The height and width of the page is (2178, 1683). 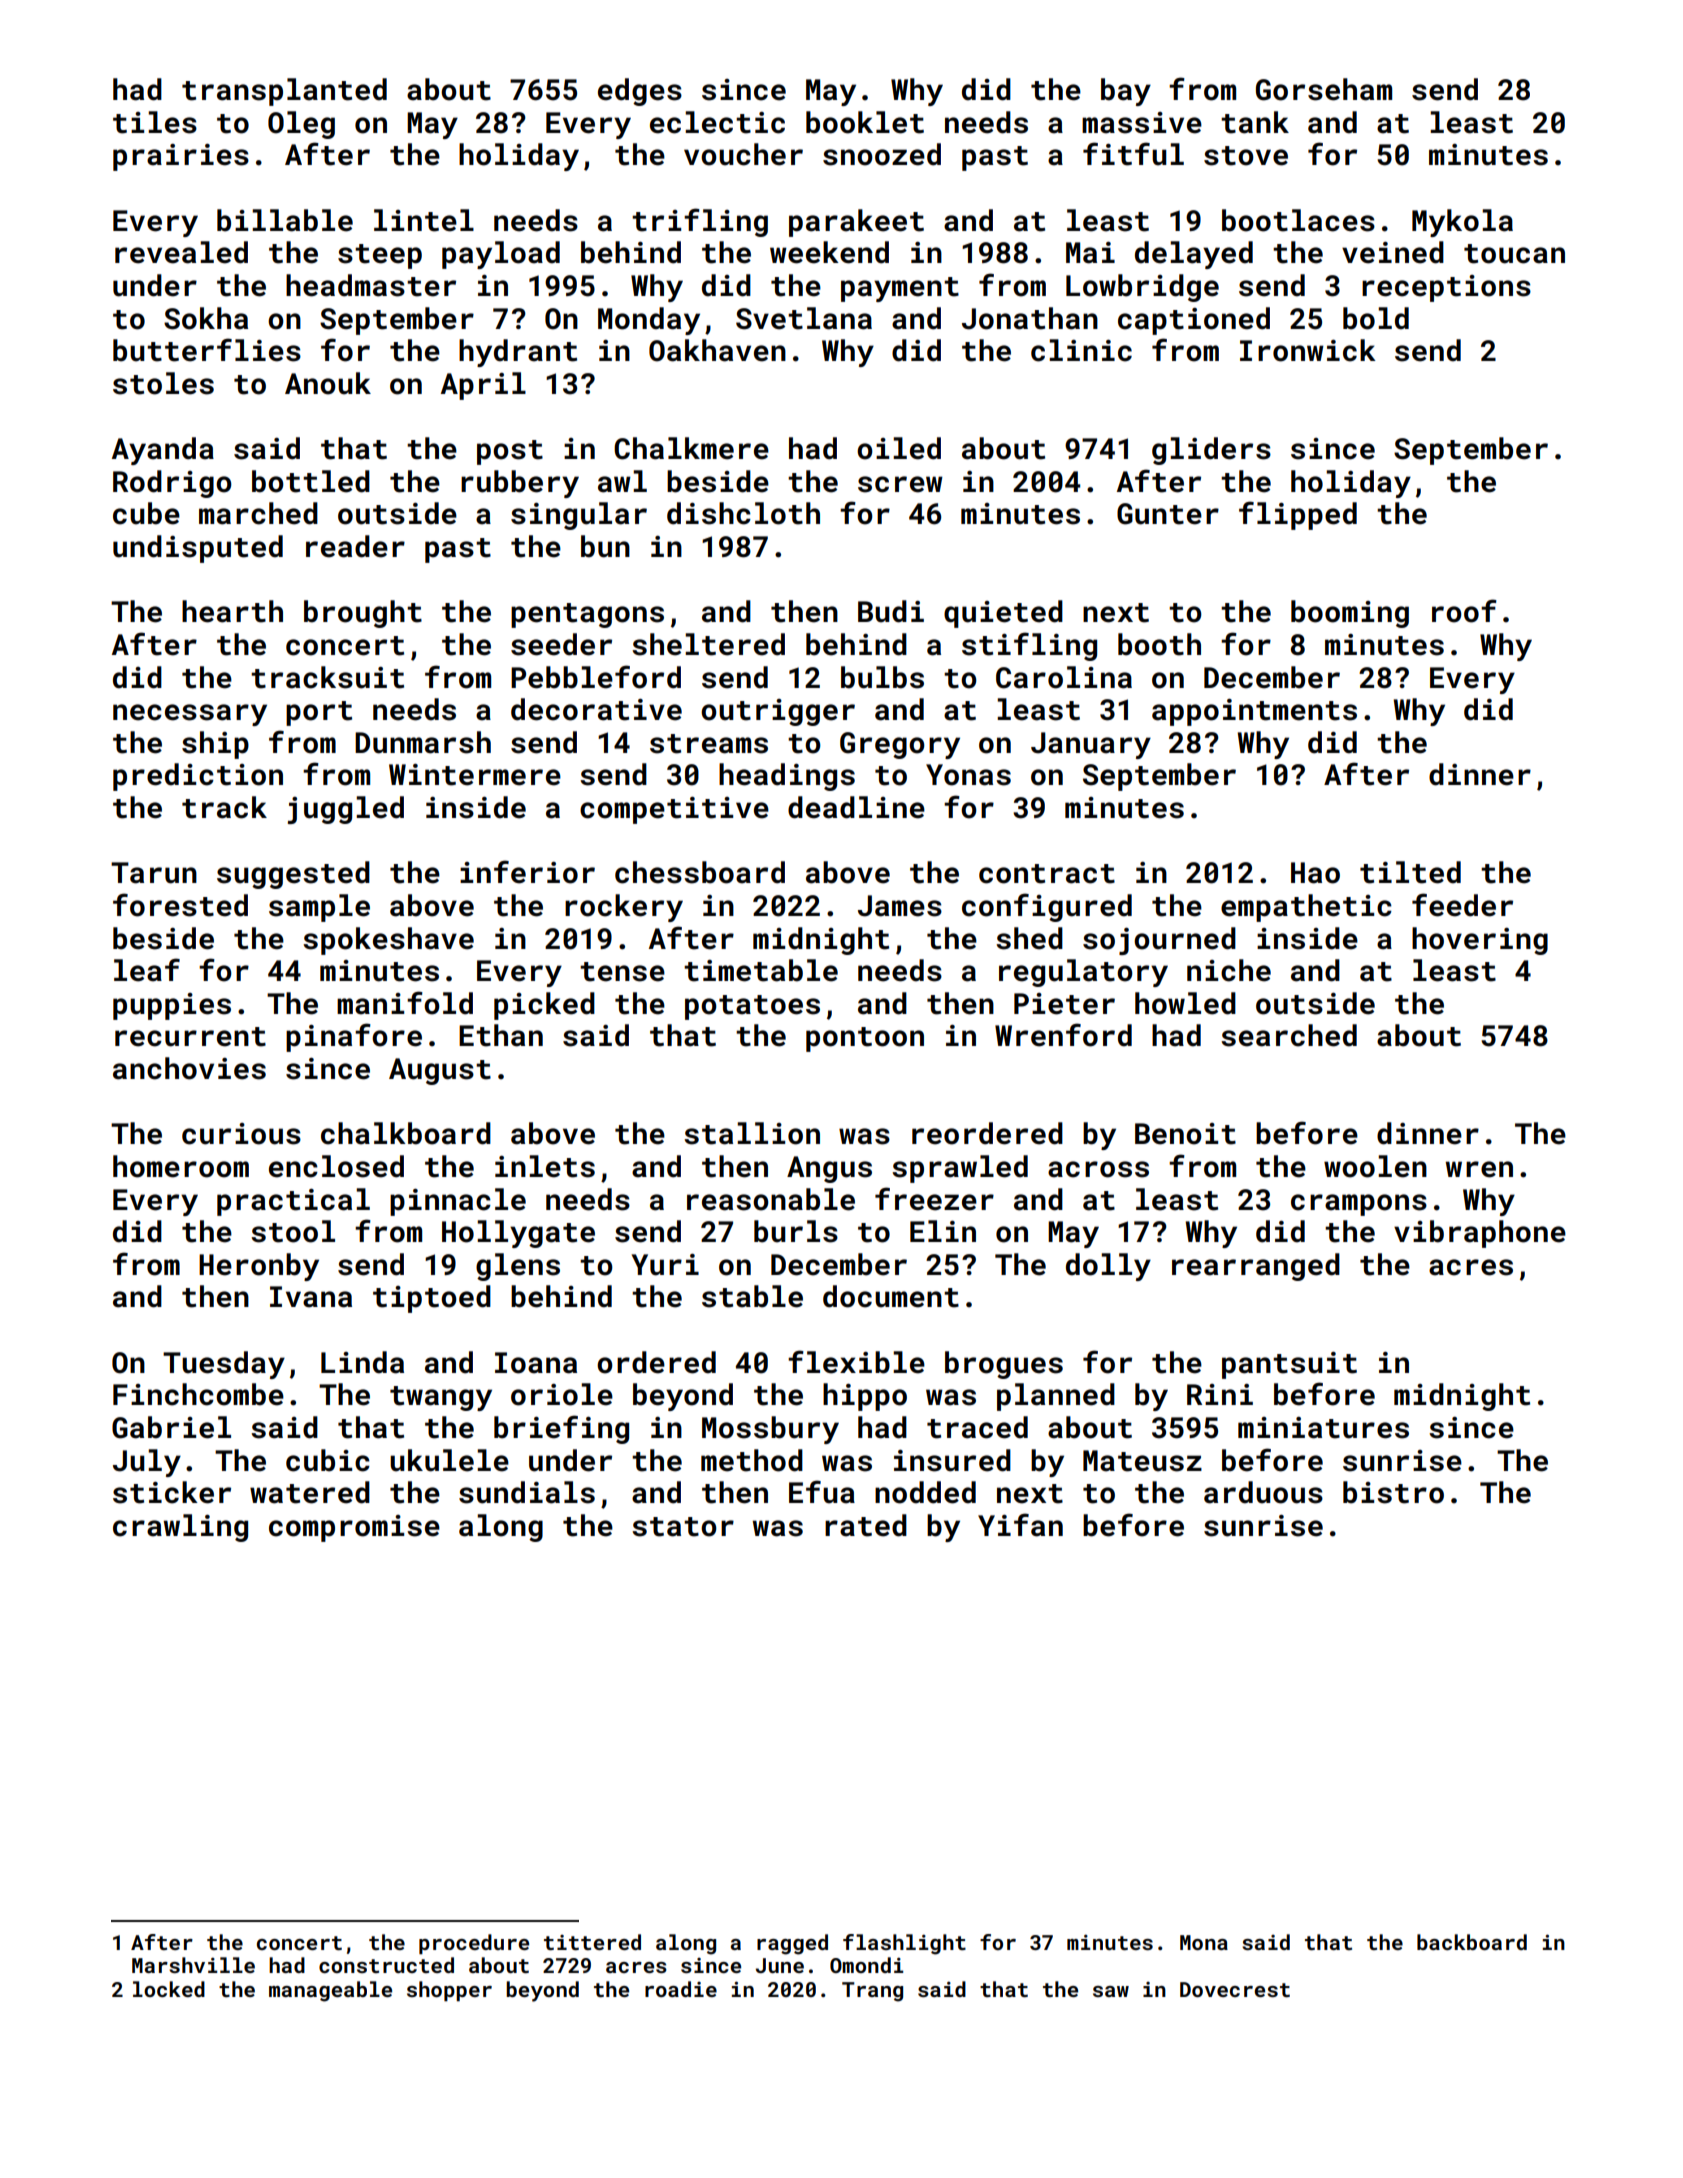 What do you see at coordinates (1111, 1991) in the page?
I see `saw` at bounding box center [1111, 1991].
